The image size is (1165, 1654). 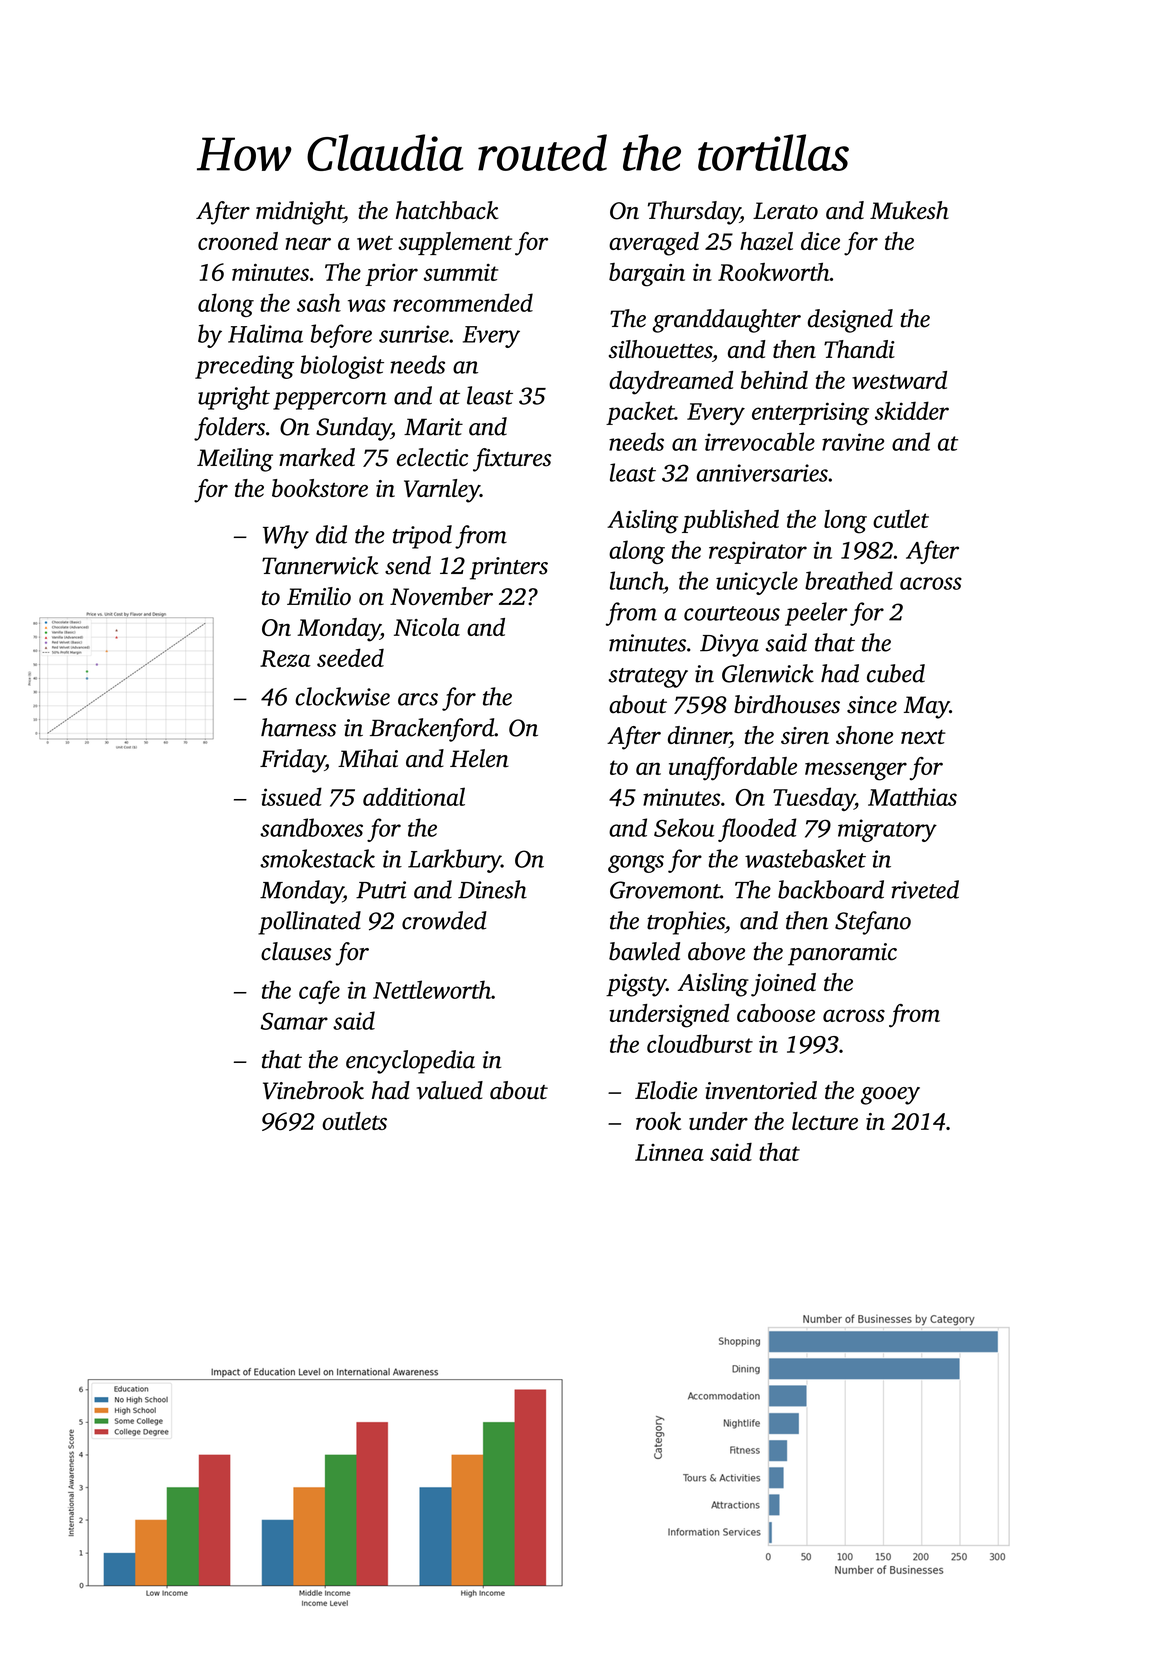 I want to click on next, so click(x=923, y=737).
